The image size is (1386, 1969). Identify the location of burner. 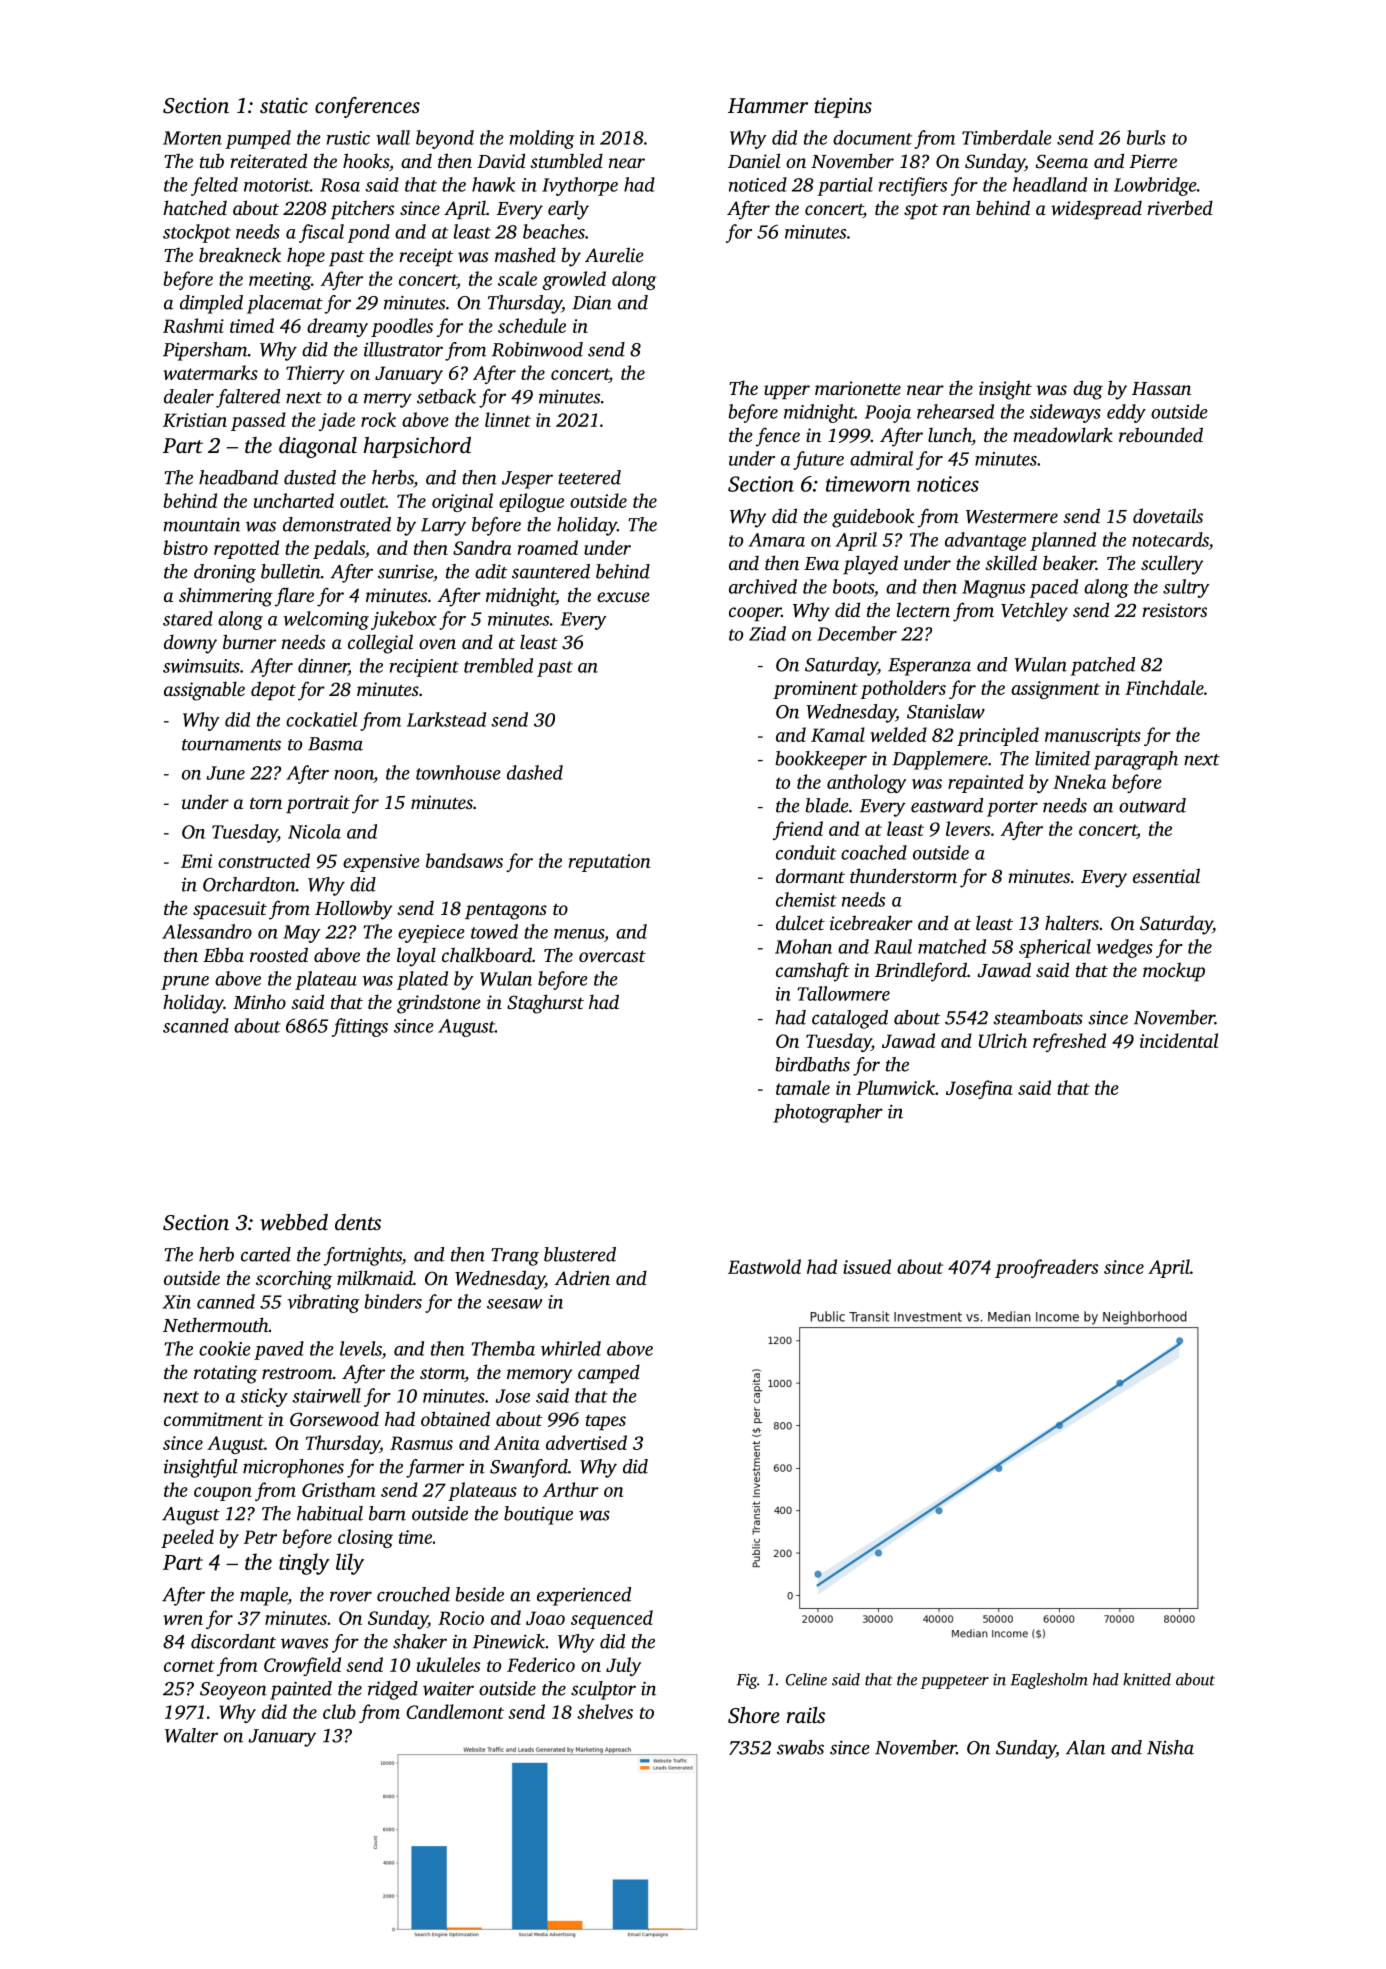
(249, 641).
